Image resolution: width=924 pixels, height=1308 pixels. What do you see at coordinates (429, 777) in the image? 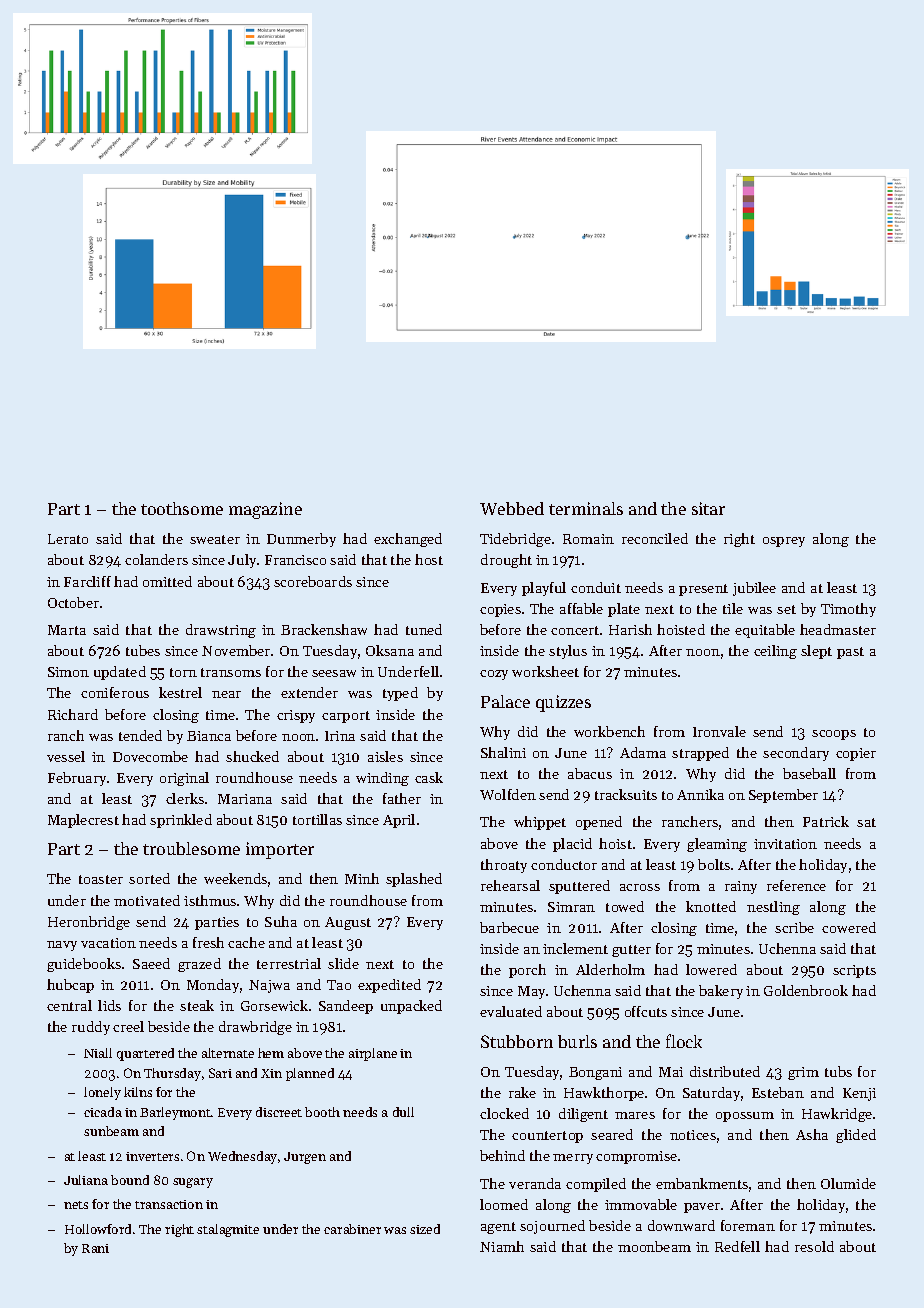
I see `cask` at bounding box center [429, 777].
